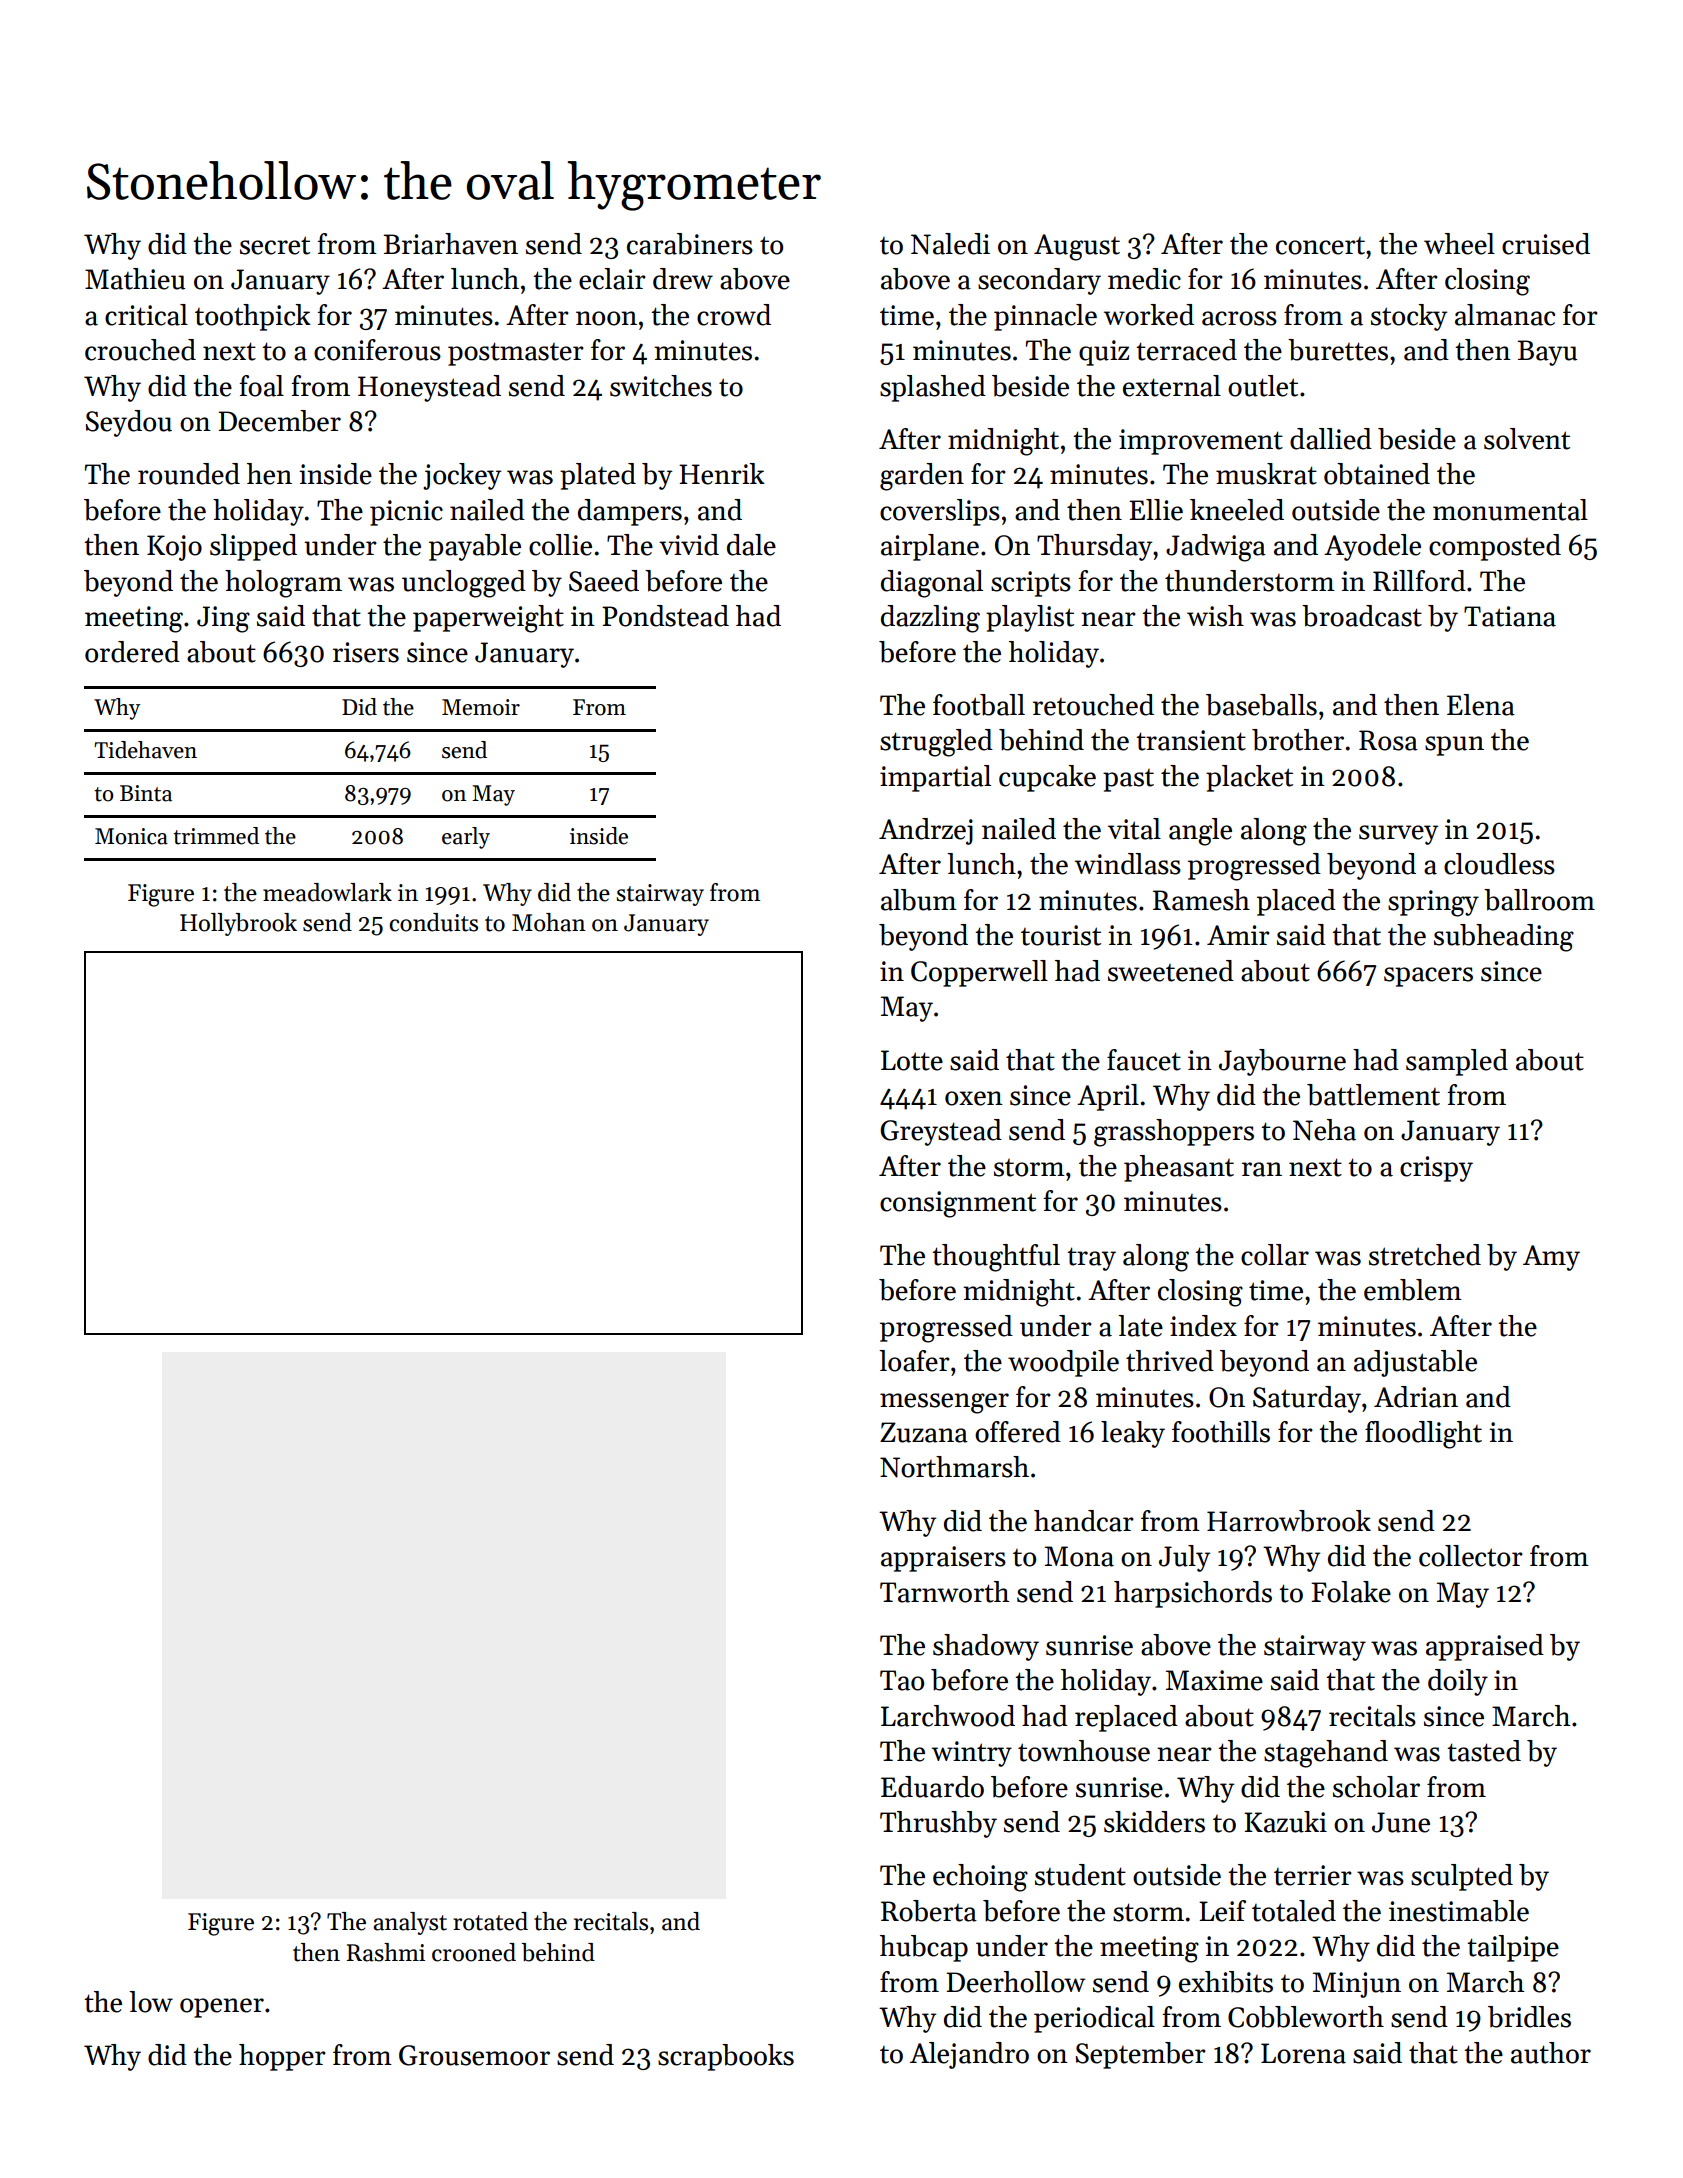 Image resolution: width=1683 pixels, height=2178 pixels. I want to click on carabiners, so click(690, 244).
